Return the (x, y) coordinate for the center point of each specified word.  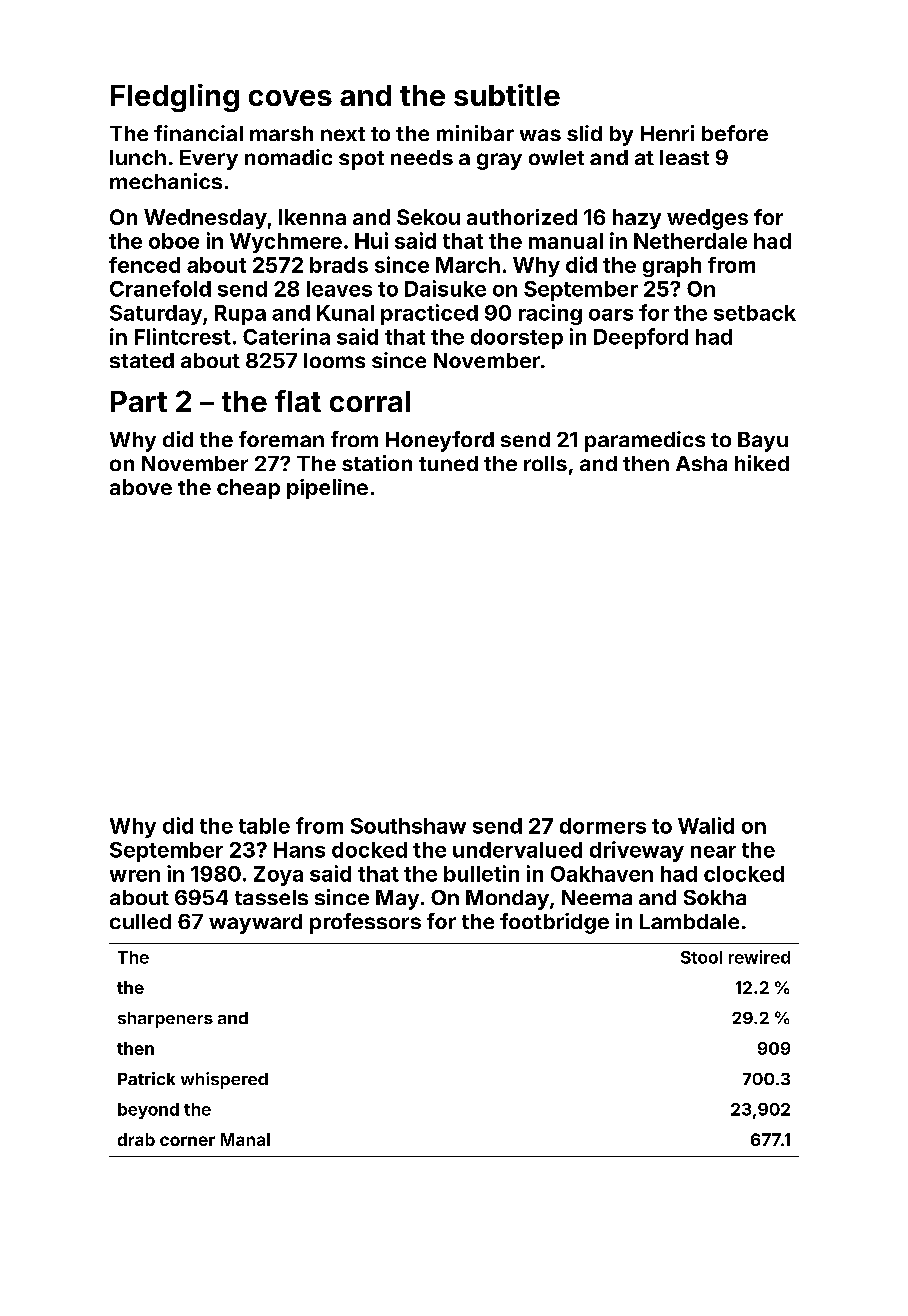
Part (139, 401)
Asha (701, 463)
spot (361, 160)
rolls (545, 463)
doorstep (517, 339)
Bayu (763, 442)
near (713, 852)
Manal (245, 1139)
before (735, 133)
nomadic (288, 157)
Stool (701, 957)
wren (135, 876)
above (141, 487)
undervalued (517, 850)
